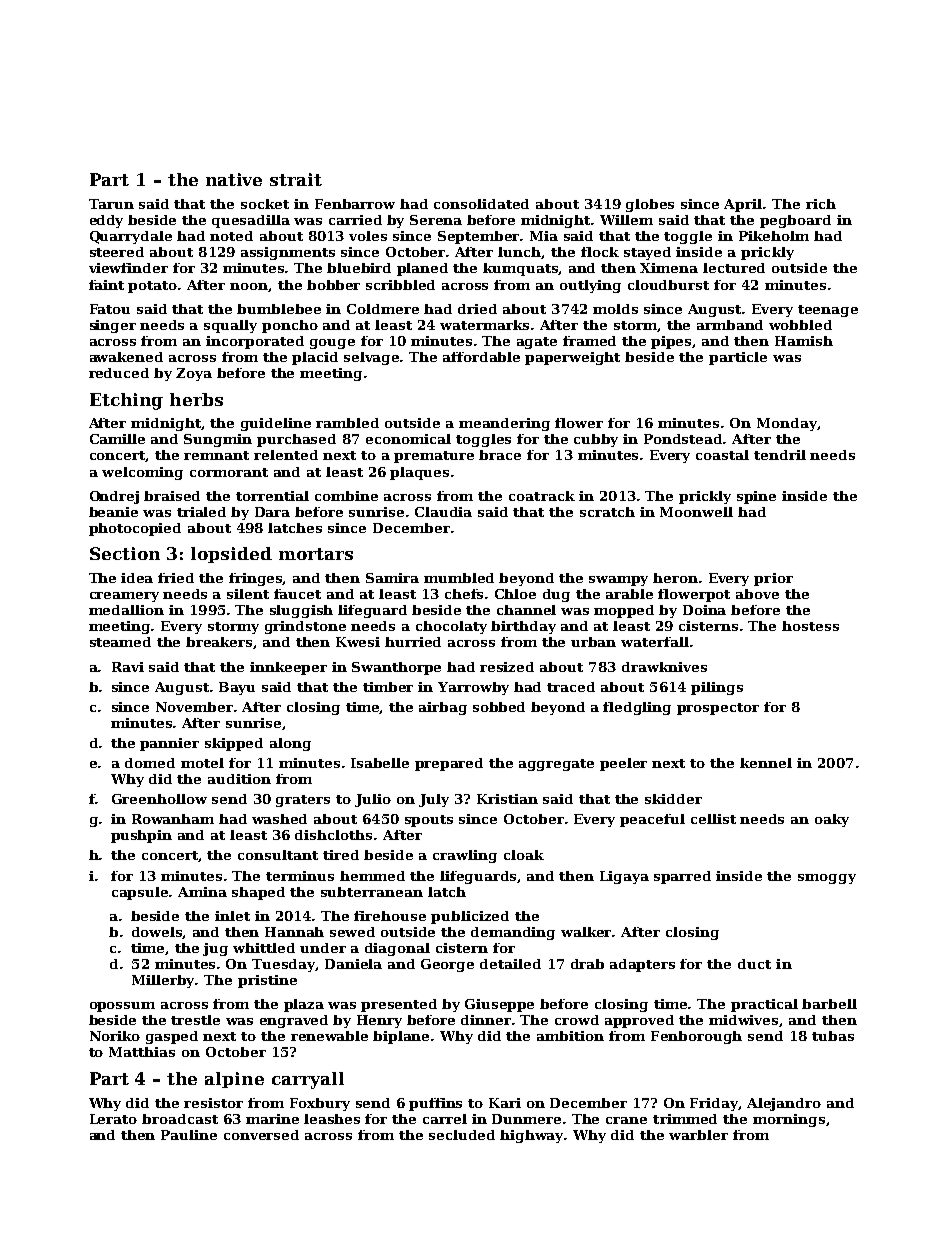 The height and width of the image is (1233, 952). Describe the element at coordinates (556, 595) in the image. I see `dug` at that location.
